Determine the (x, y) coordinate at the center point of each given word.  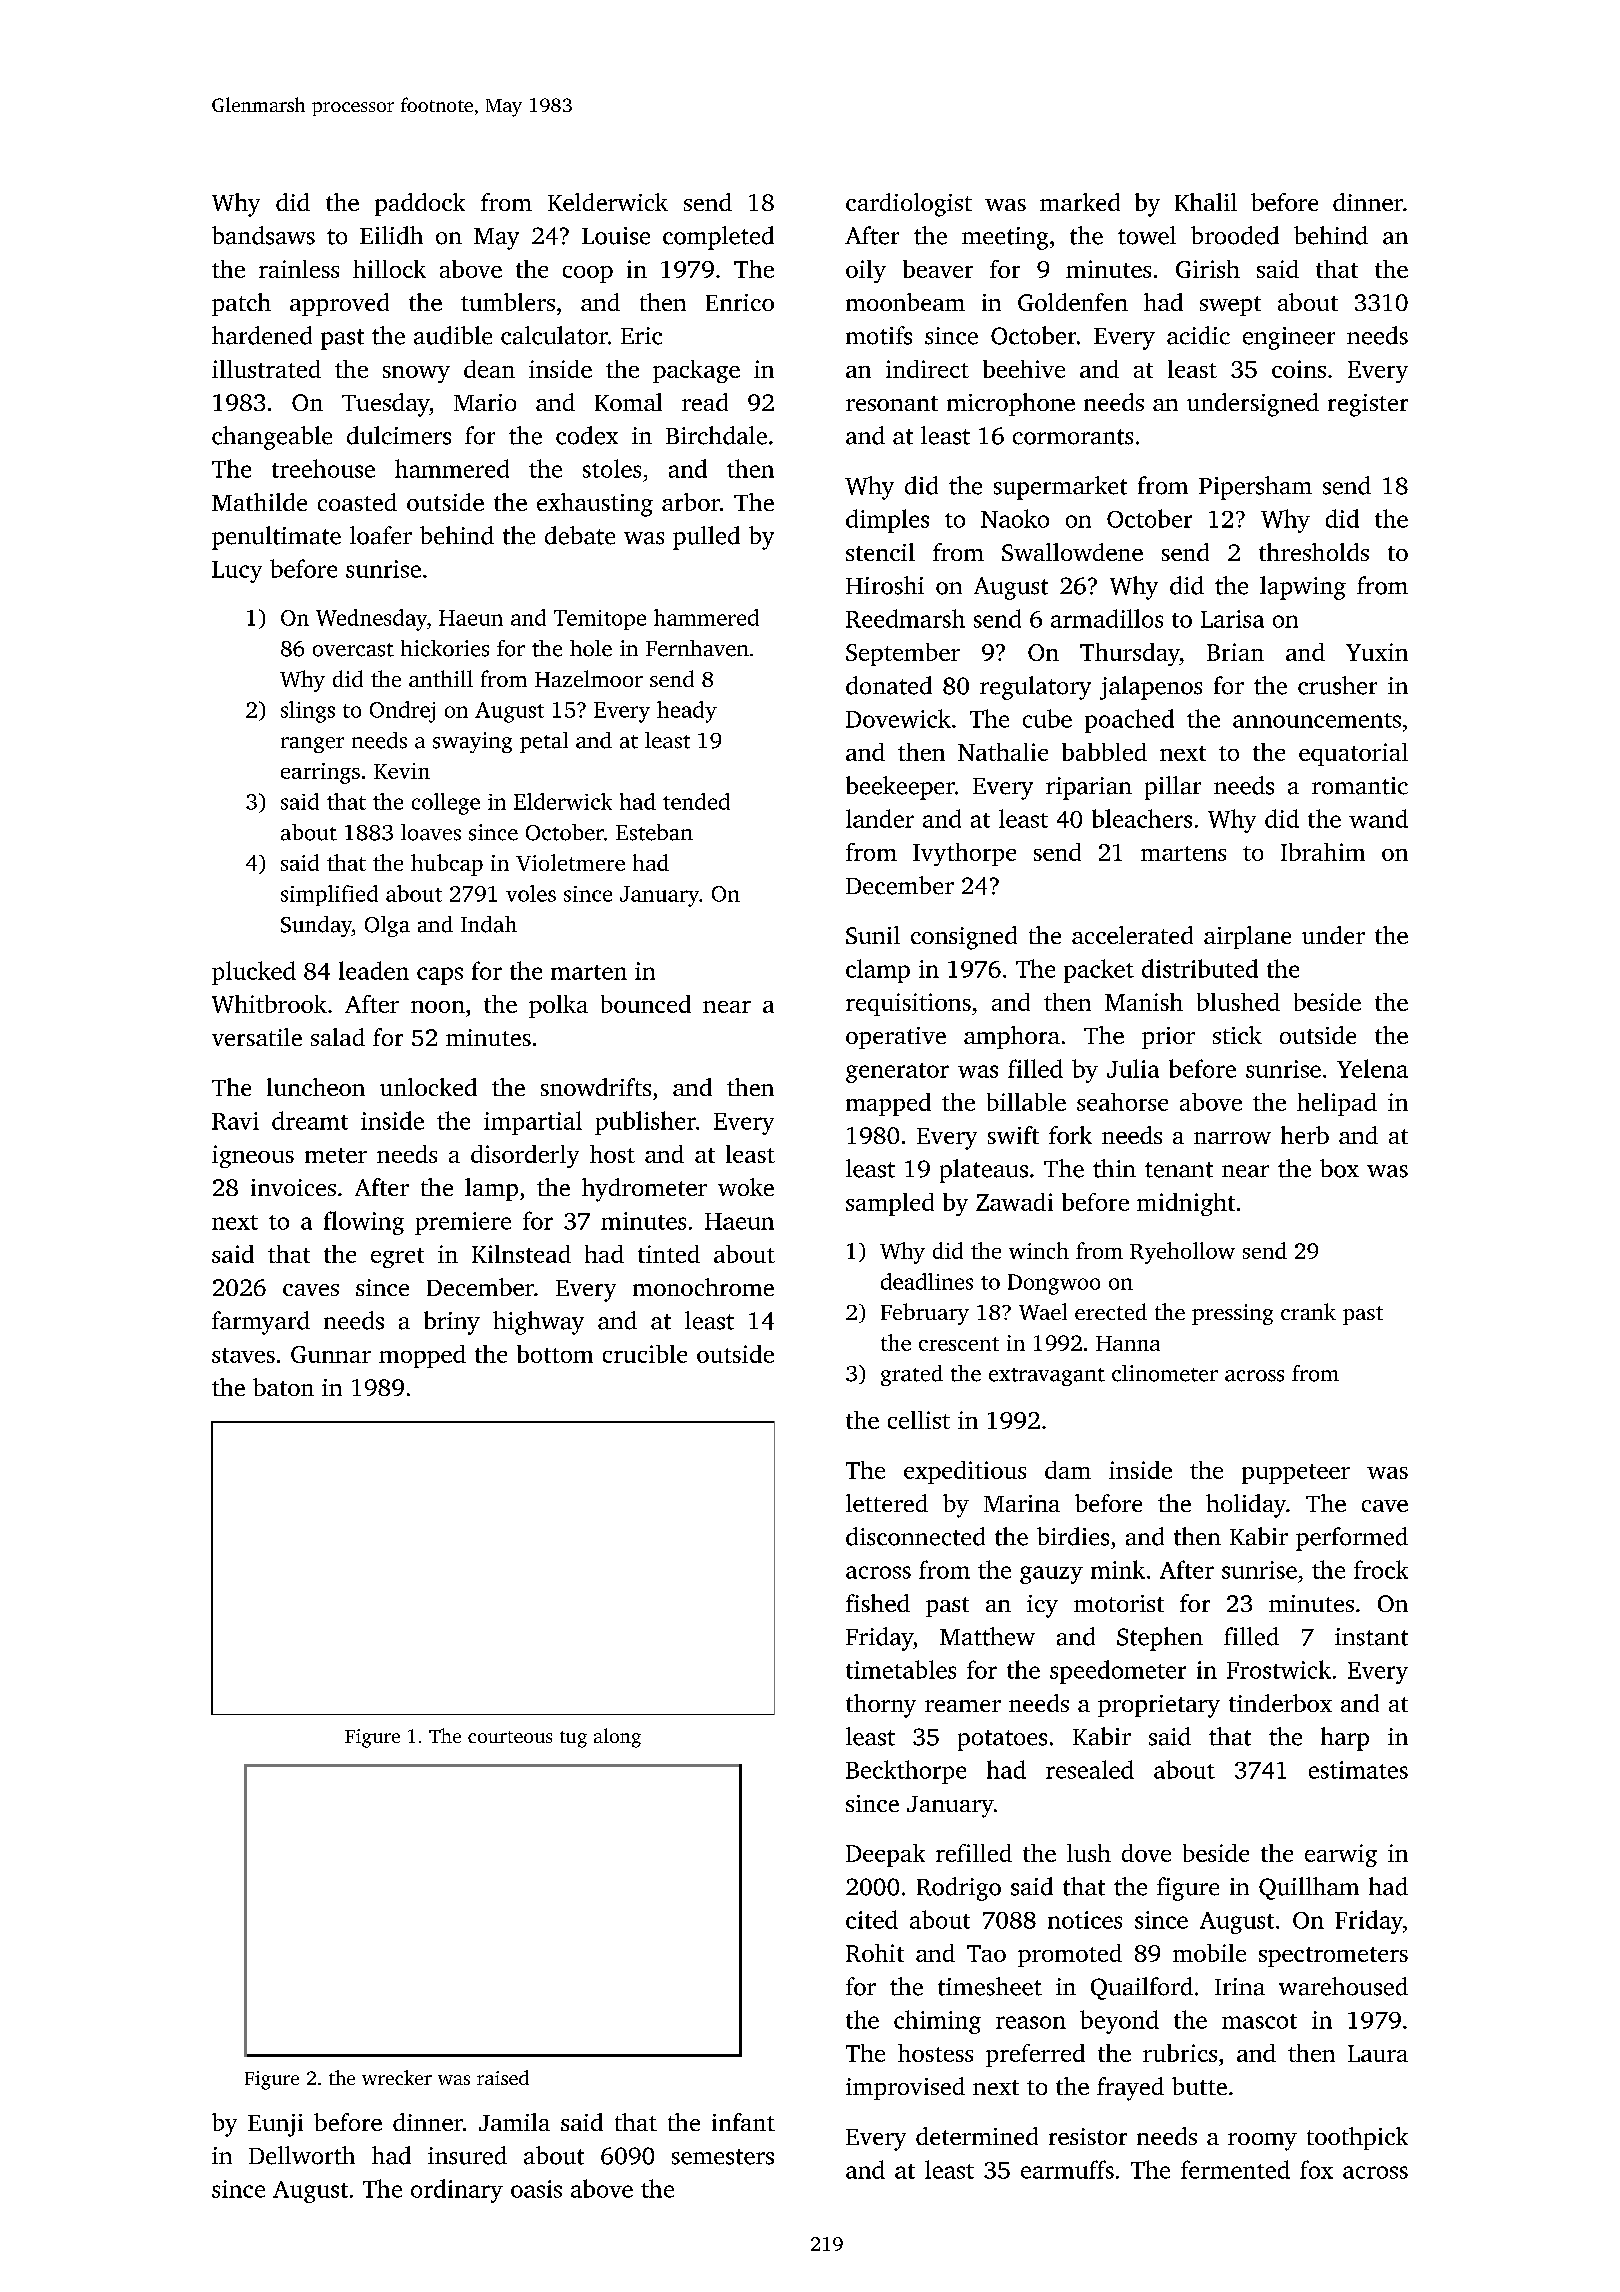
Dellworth (302, 2155)
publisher (645, 1123)
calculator (554, 335)
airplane (1247, 937)
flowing (364, 1223)
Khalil (1206, 202)
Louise (616, 236)
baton (283, 1387)
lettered (887, 1503)
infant (743, 2122)
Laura (1378, 2053)
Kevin (402, 771)
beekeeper (900, 788)
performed (1352, 1539)
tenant (1179, 1170)
